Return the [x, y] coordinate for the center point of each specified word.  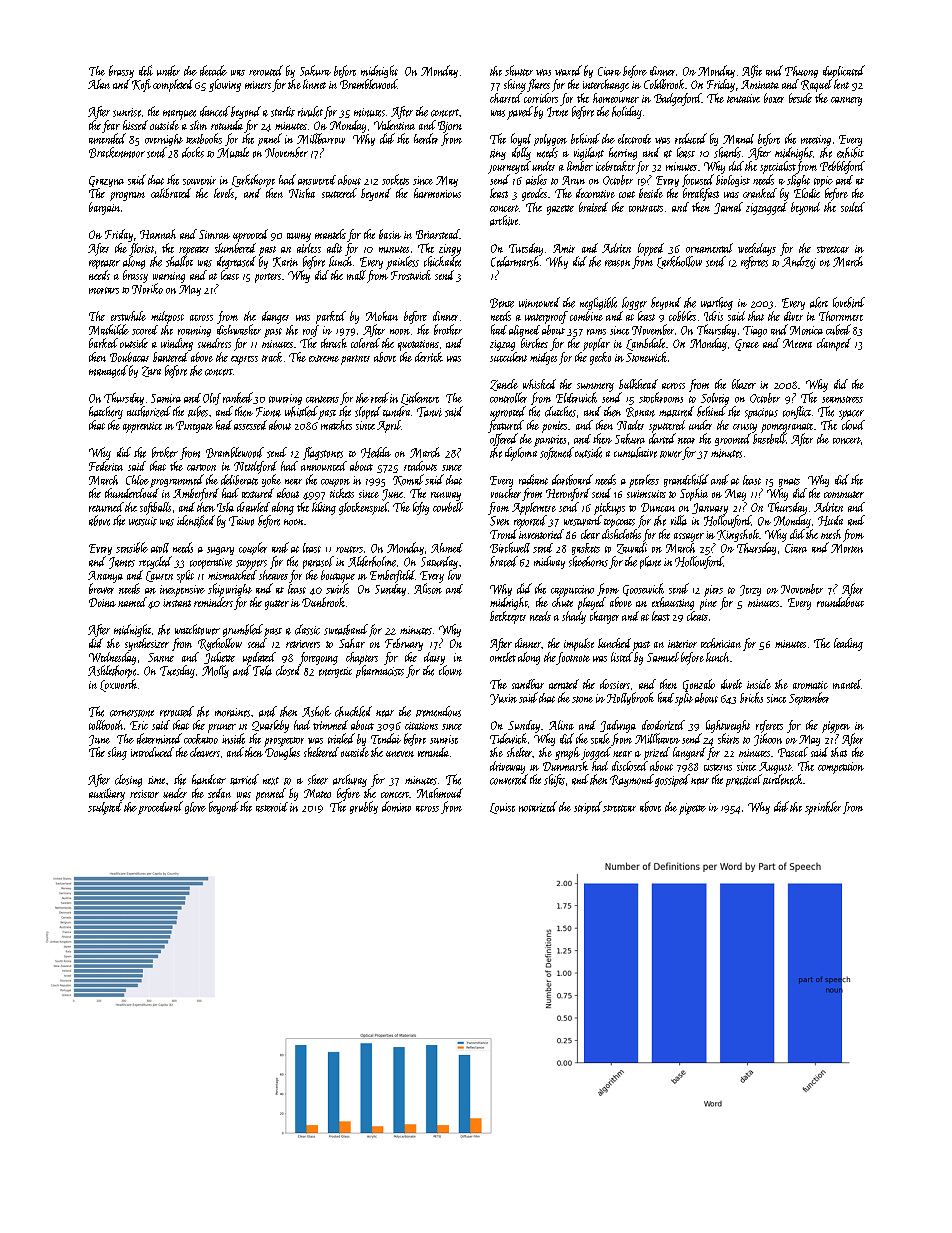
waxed [568, 70]
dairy [434, 658]
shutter [519, 70]
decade [213, 70]
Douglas [282, 753]
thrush [334, 343]
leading [848, 644]
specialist [778, 167]
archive [504, 220]
